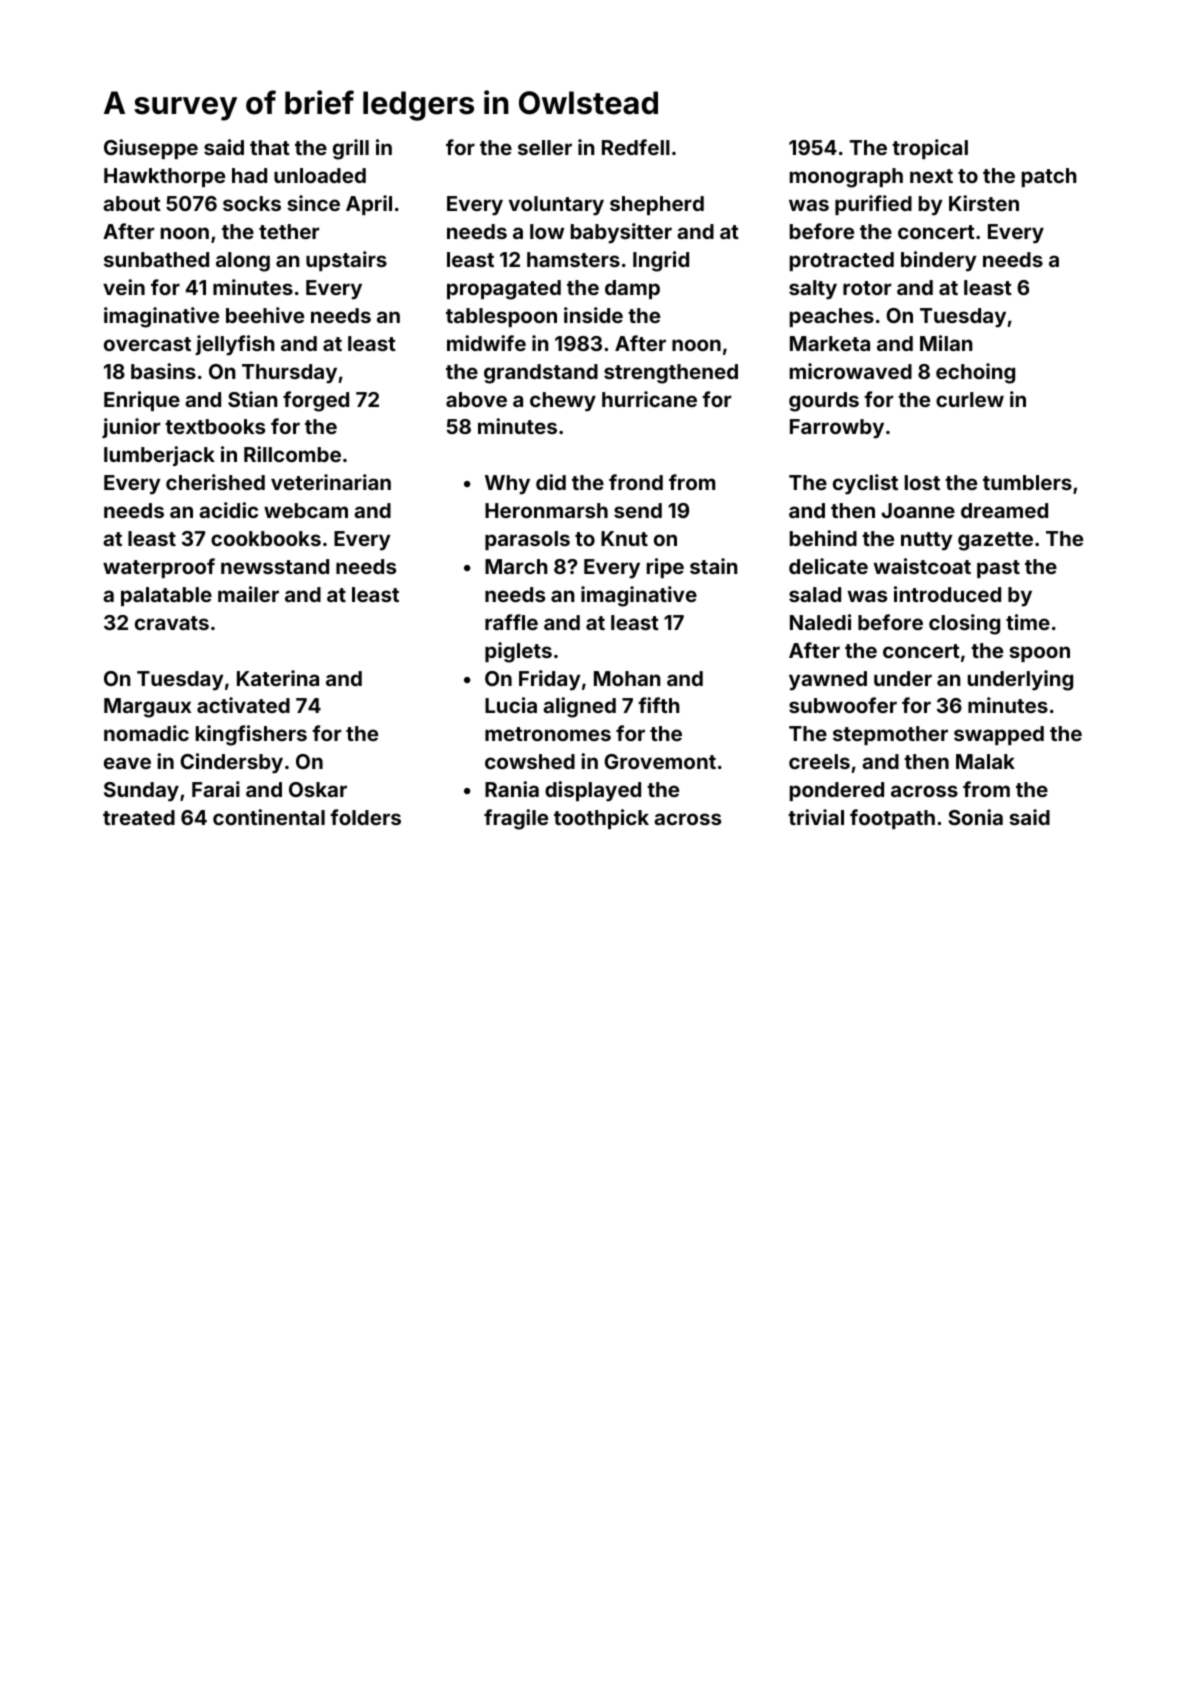 The height and width of the page is (1685, 1192). Describe the element at coordinates (131, 428) in the page. I see `junior` at that location.
